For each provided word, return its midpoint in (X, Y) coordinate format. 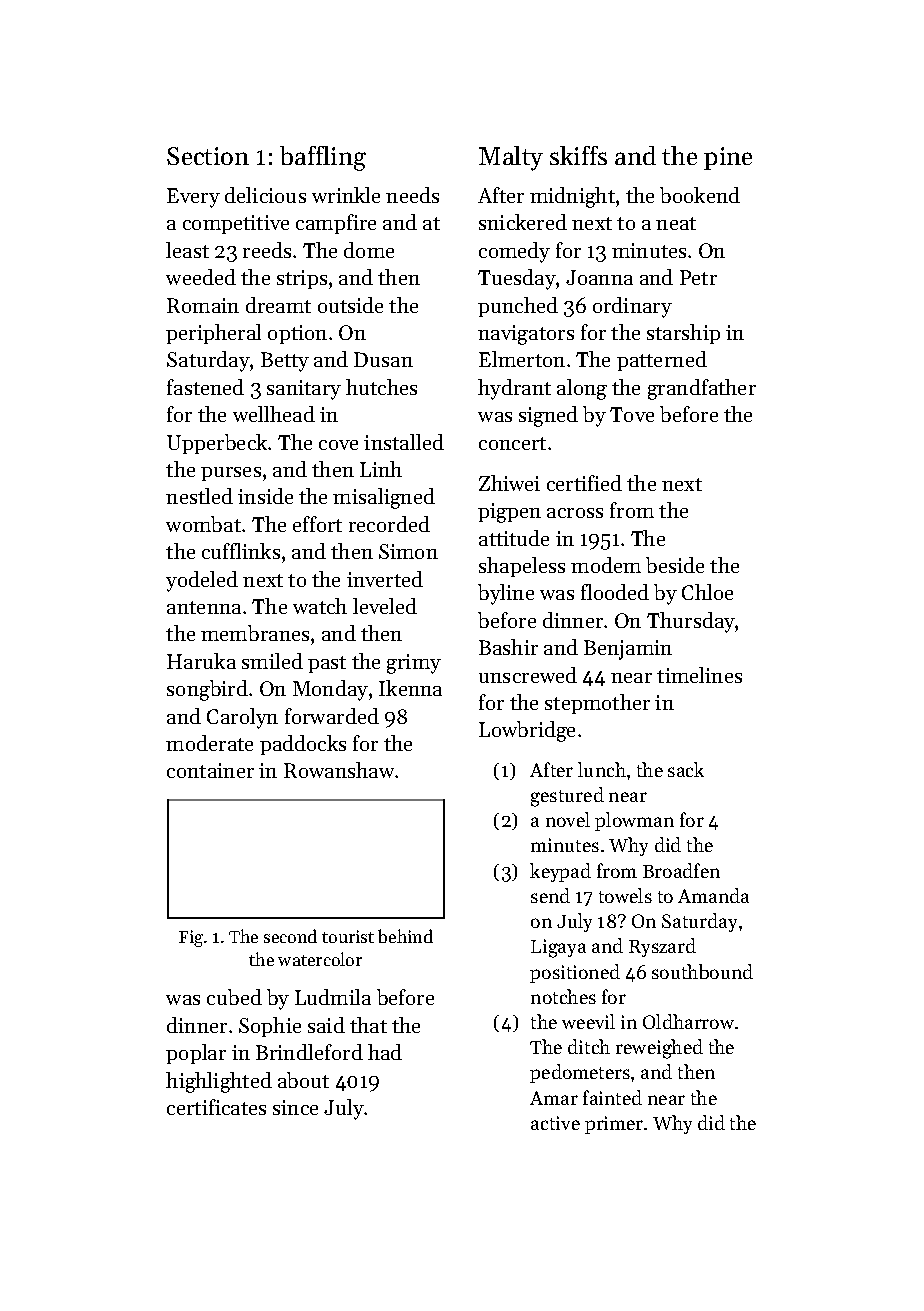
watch (320, 606)
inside (265, 496)
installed (404, 442)
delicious (265, 195)
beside (675, 565)
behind (405, 936)
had (385, 1052)
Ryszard (662, 947)
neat (676, 223)
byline (506, 594)
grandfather (702, 389)
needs (412, 195)
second (290, 936)
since (295, 1107)
